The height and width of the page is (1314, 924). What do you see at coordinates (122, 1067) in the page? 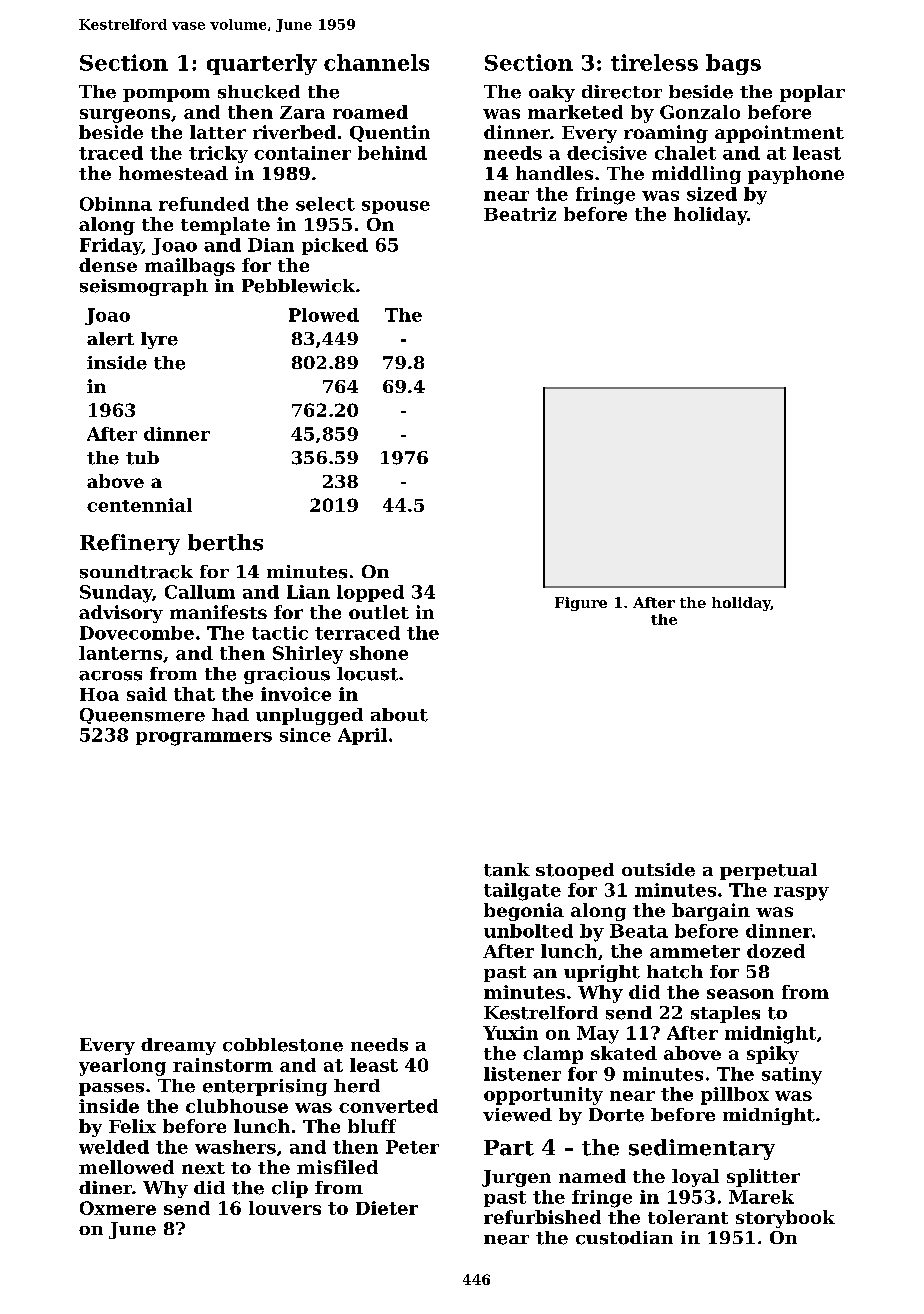
I see `yearlong` at bounding box center [122, 1067].
